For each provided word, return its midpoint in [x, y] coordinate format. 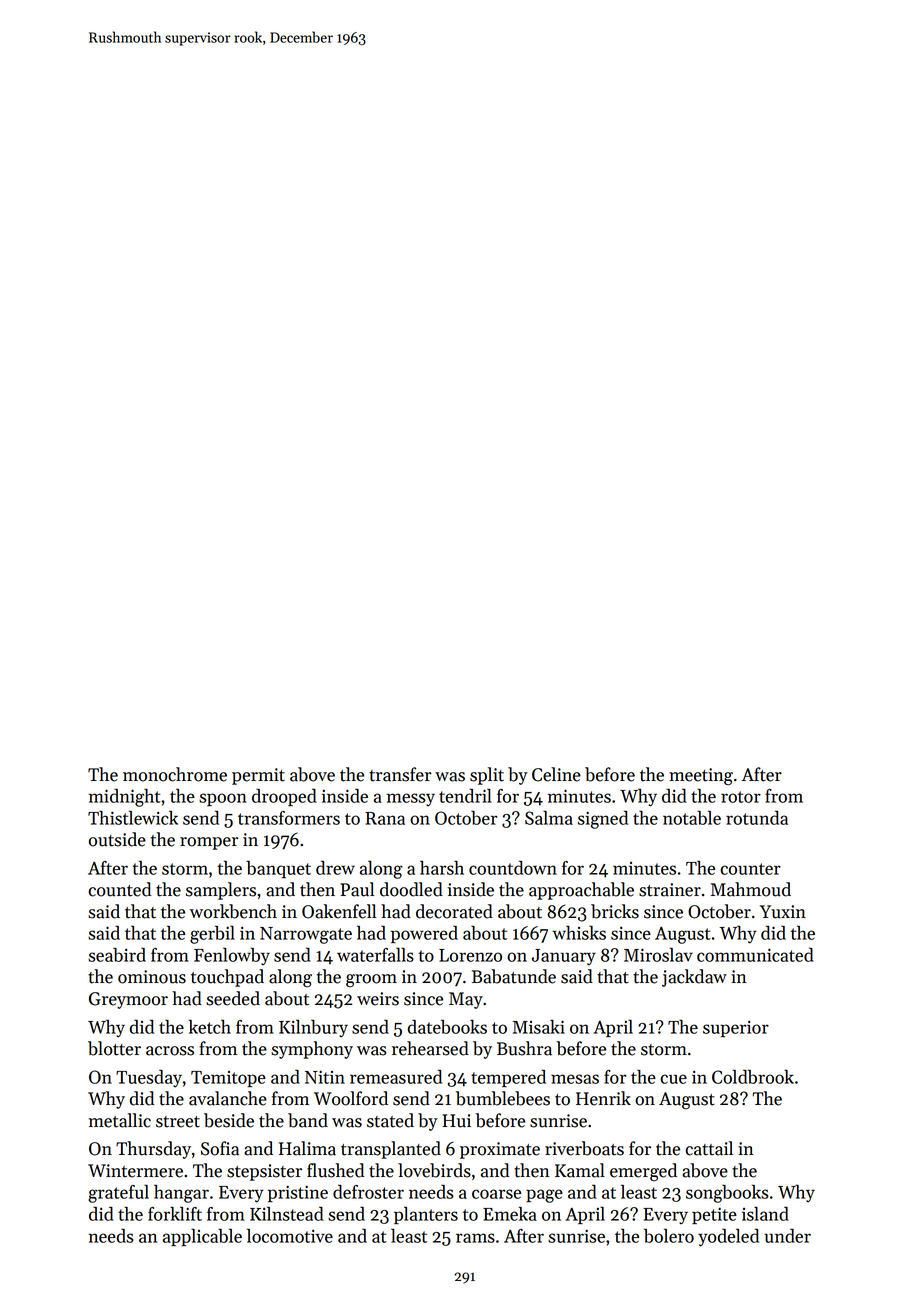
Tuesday [149, 1079]
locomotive [290, 1235]
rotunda [757, 817]
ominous [152, 977]
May [466, 1000]
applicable [202, 1237]
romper [209, 843]
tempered [508, 1078]
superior [736, 1028]
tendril [465, 795]
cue [673, 1079]
